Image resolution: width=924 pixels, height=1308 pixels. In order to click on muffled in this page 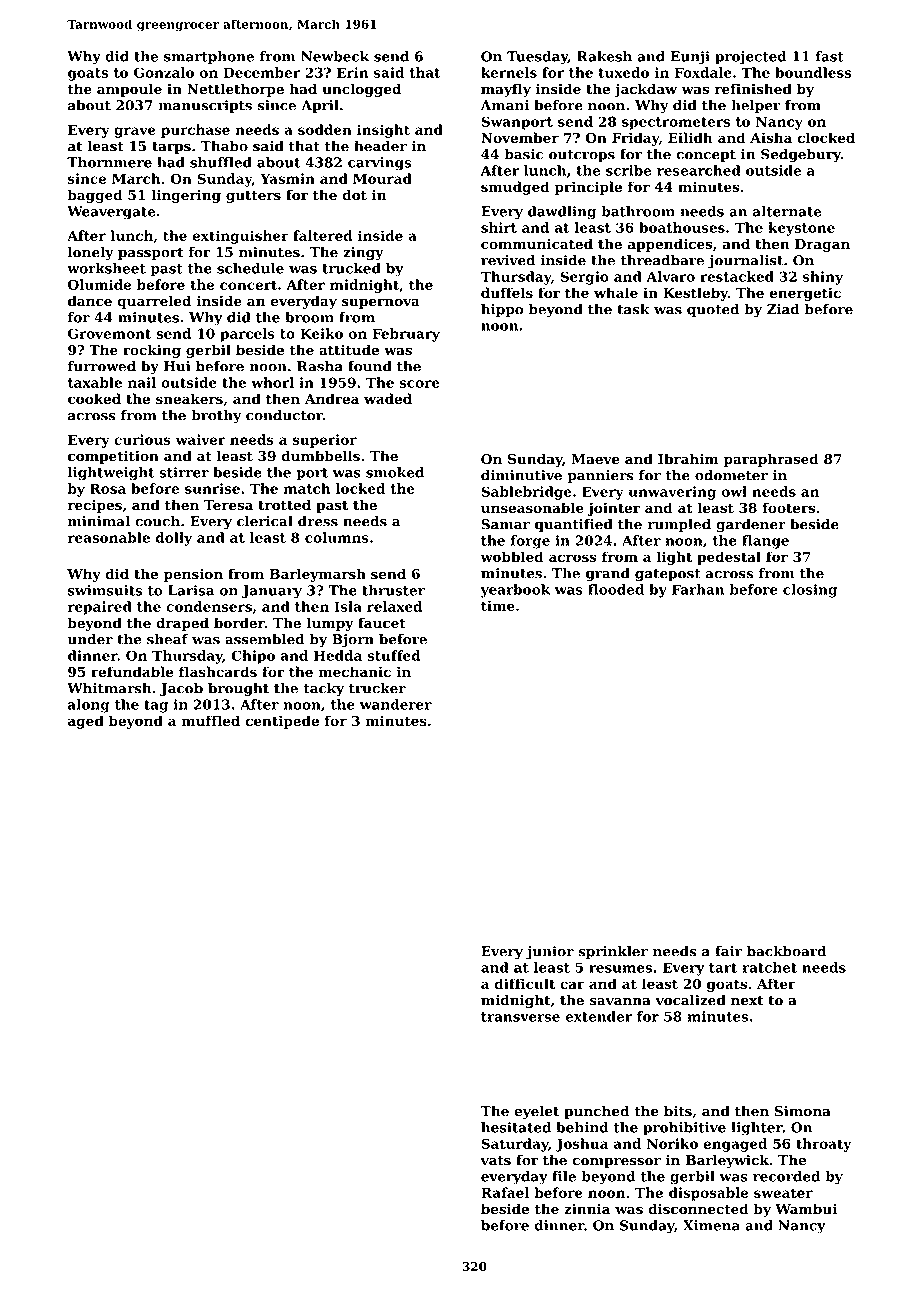, I will do `click(211, 720)`.
